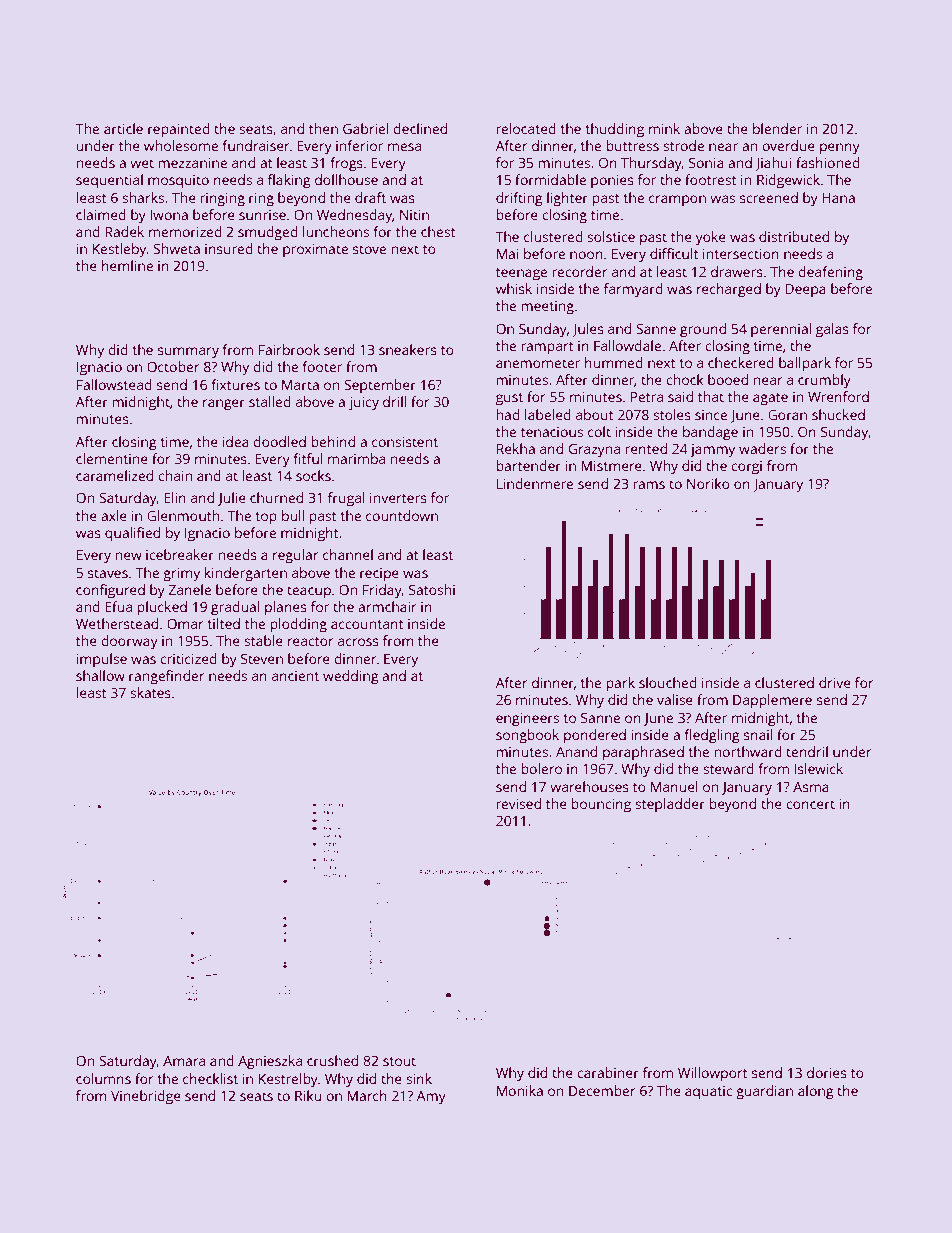 This screenshot has height=1233, width=952. Describe the element at coordinates (777, 128) in the screenshot. I see `blender` at that location.
